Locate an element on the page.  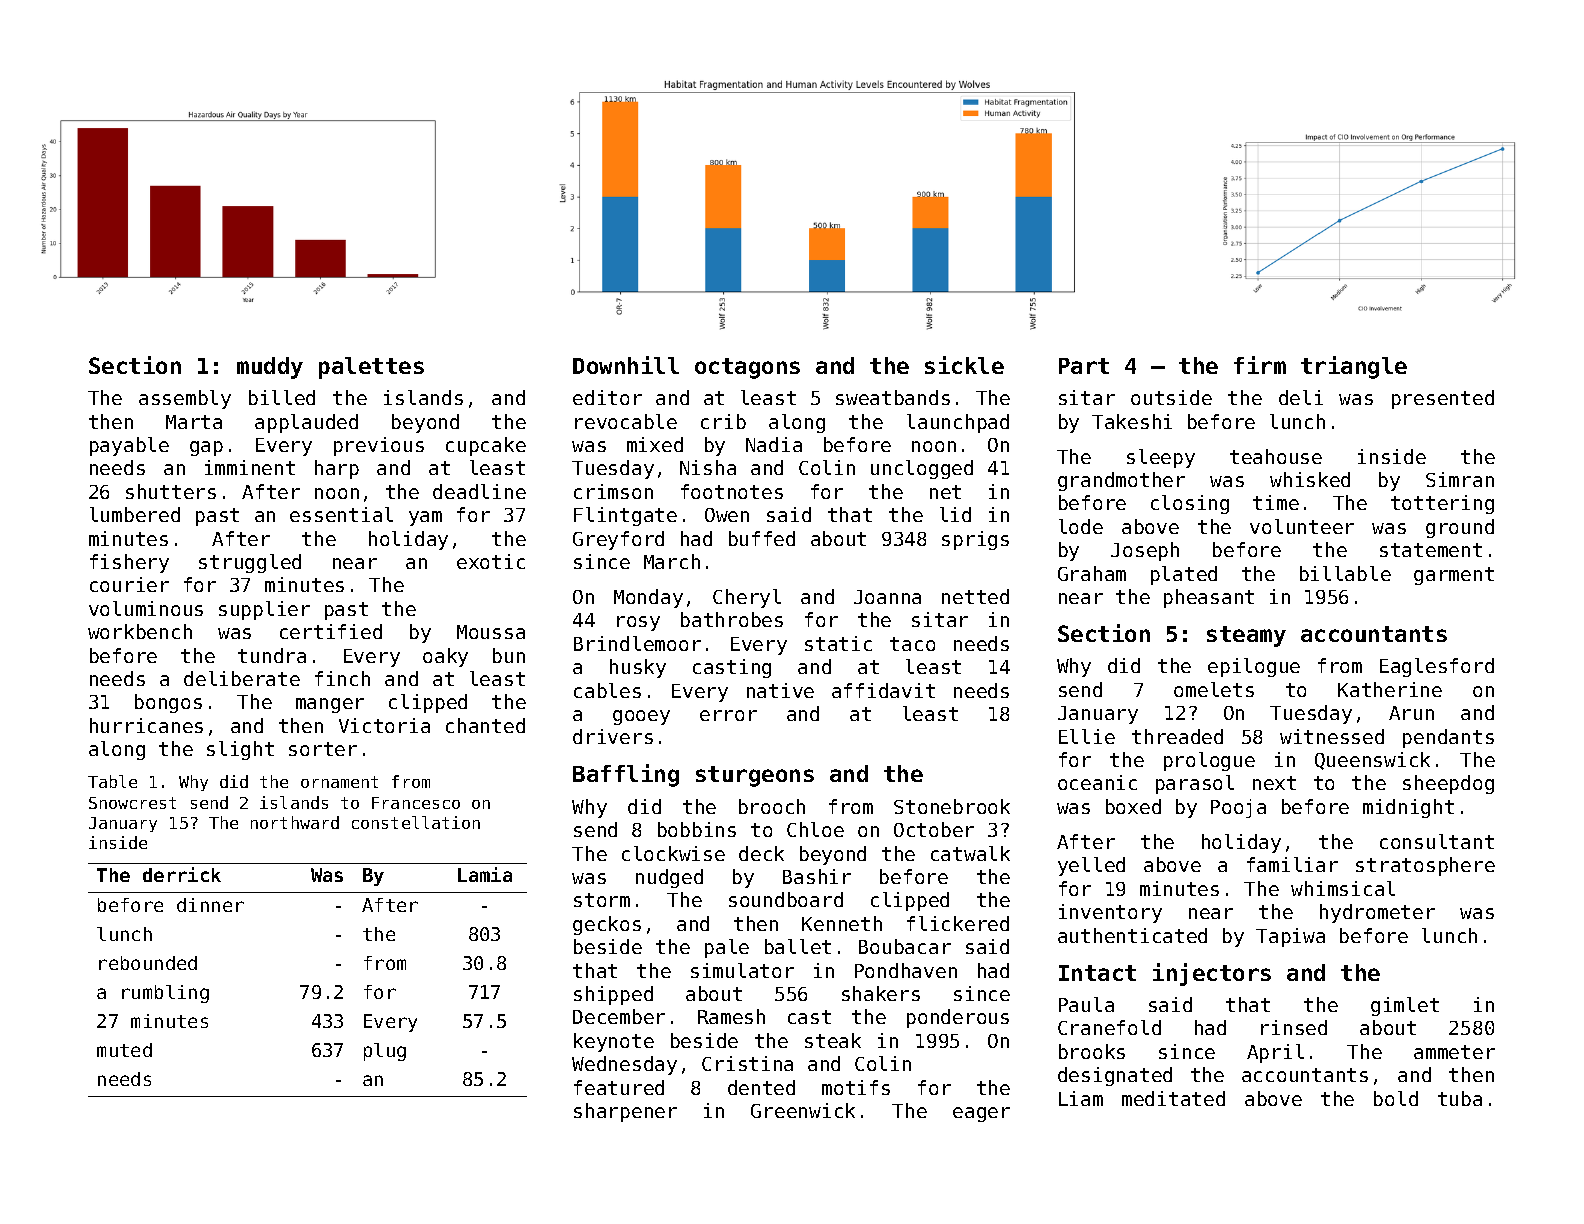
Arun is located at coordinates (1411, 713).
